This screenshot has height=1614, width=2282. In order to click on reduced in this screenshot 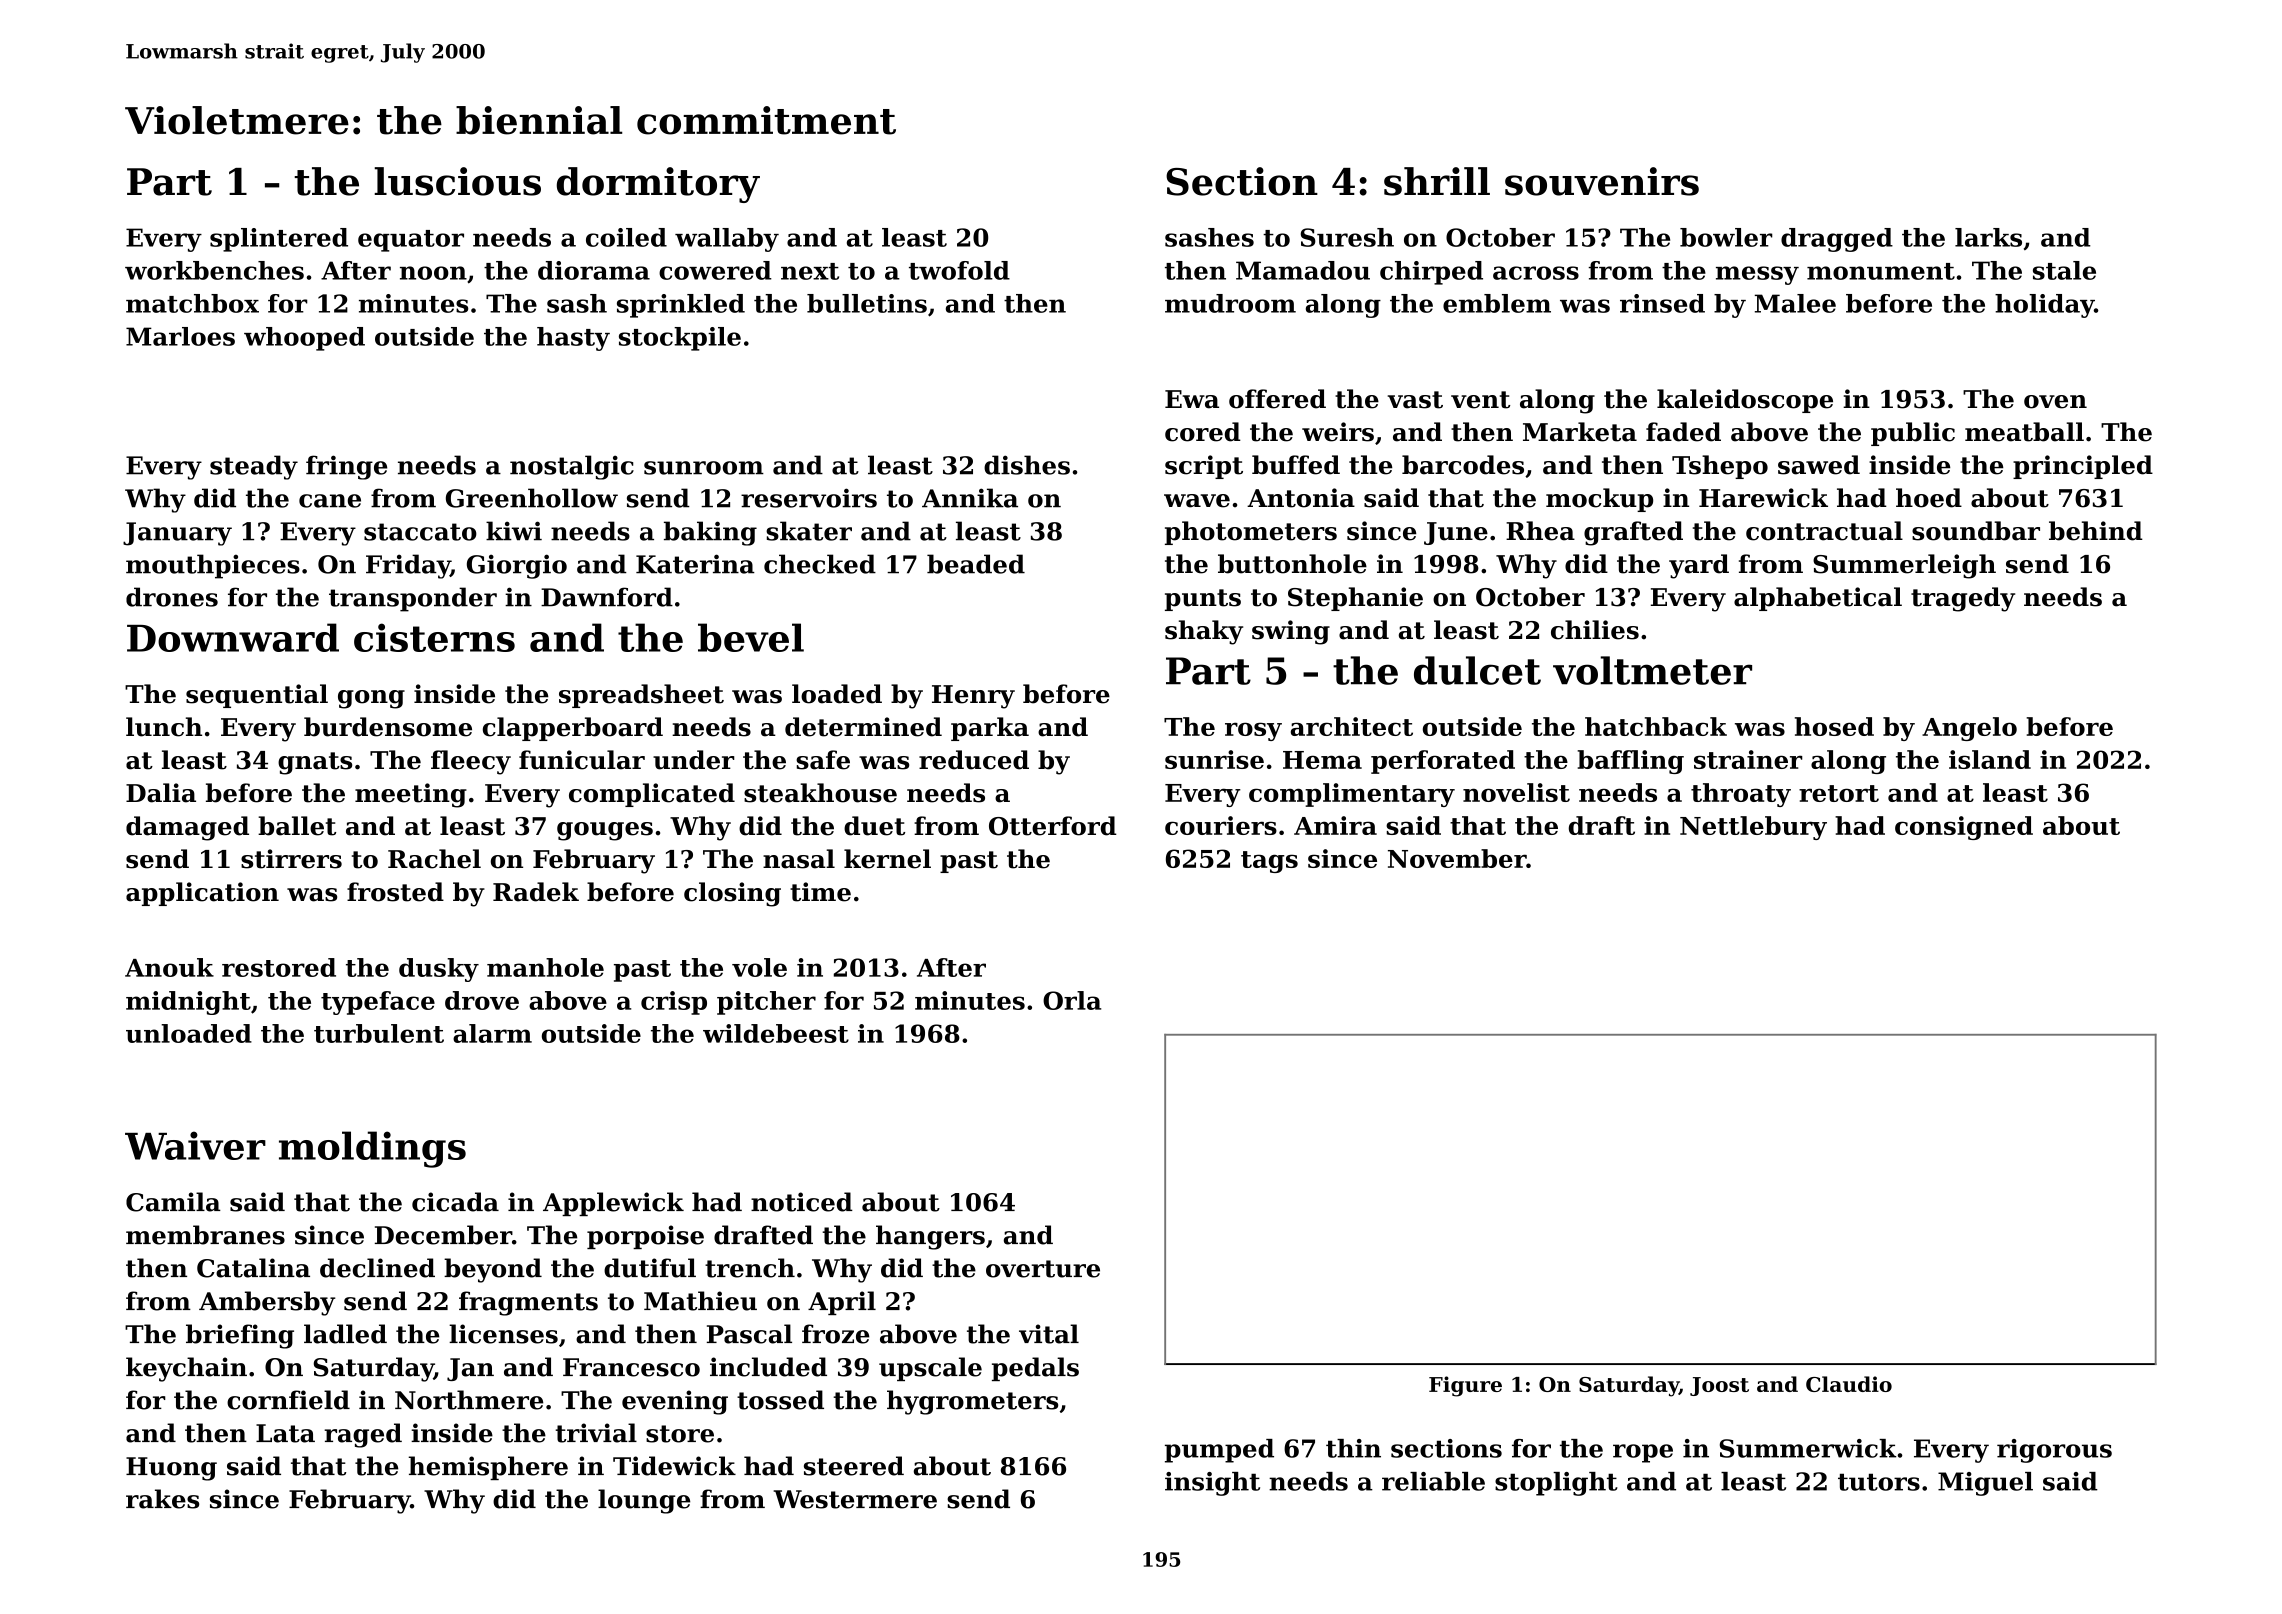, I will do `click(974, 760)`.
